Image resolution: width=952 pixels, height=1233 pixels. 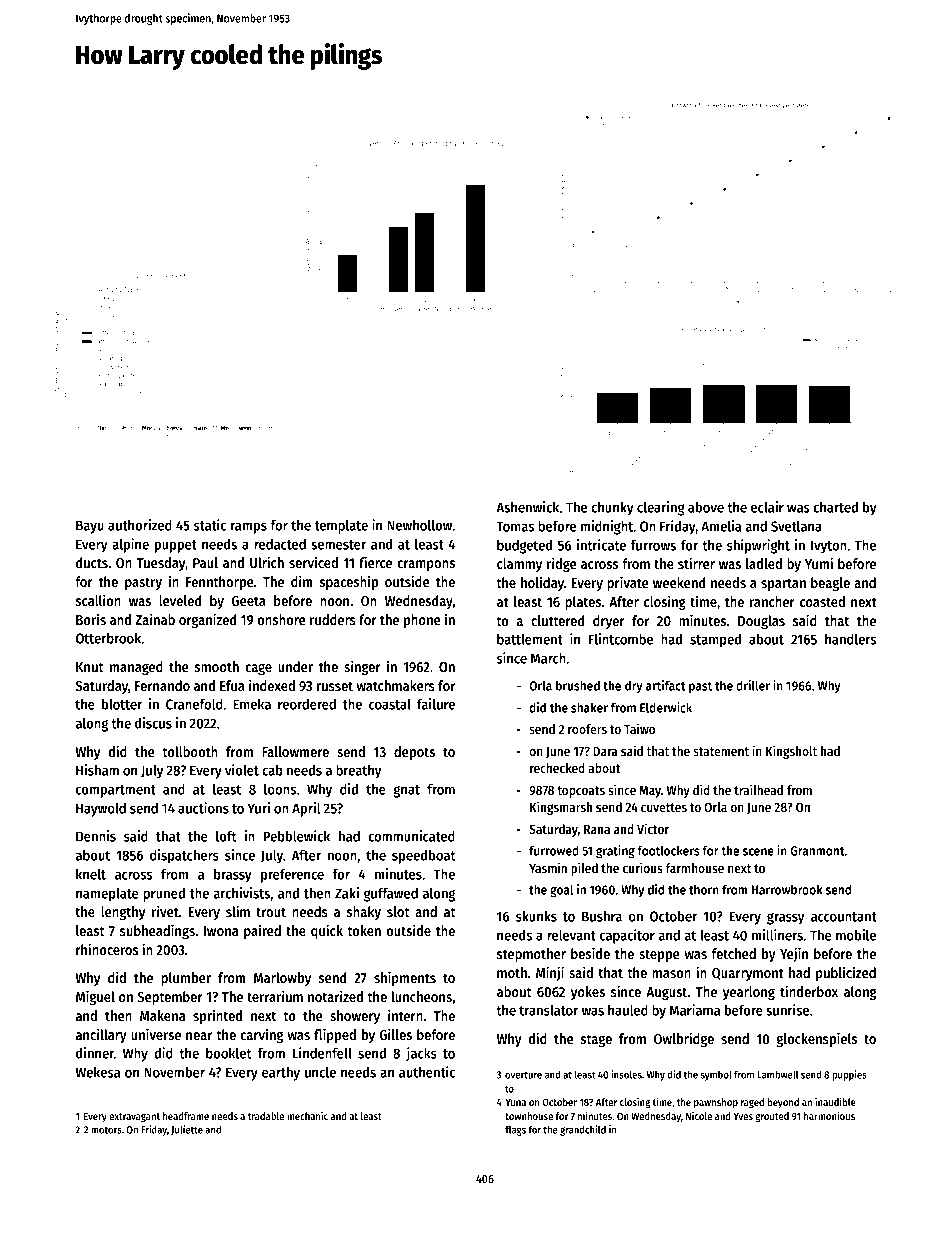 What do you see at coordinates (530, 639) in the screenshot?
I see `battlement` at bounding box center [530, 639].
